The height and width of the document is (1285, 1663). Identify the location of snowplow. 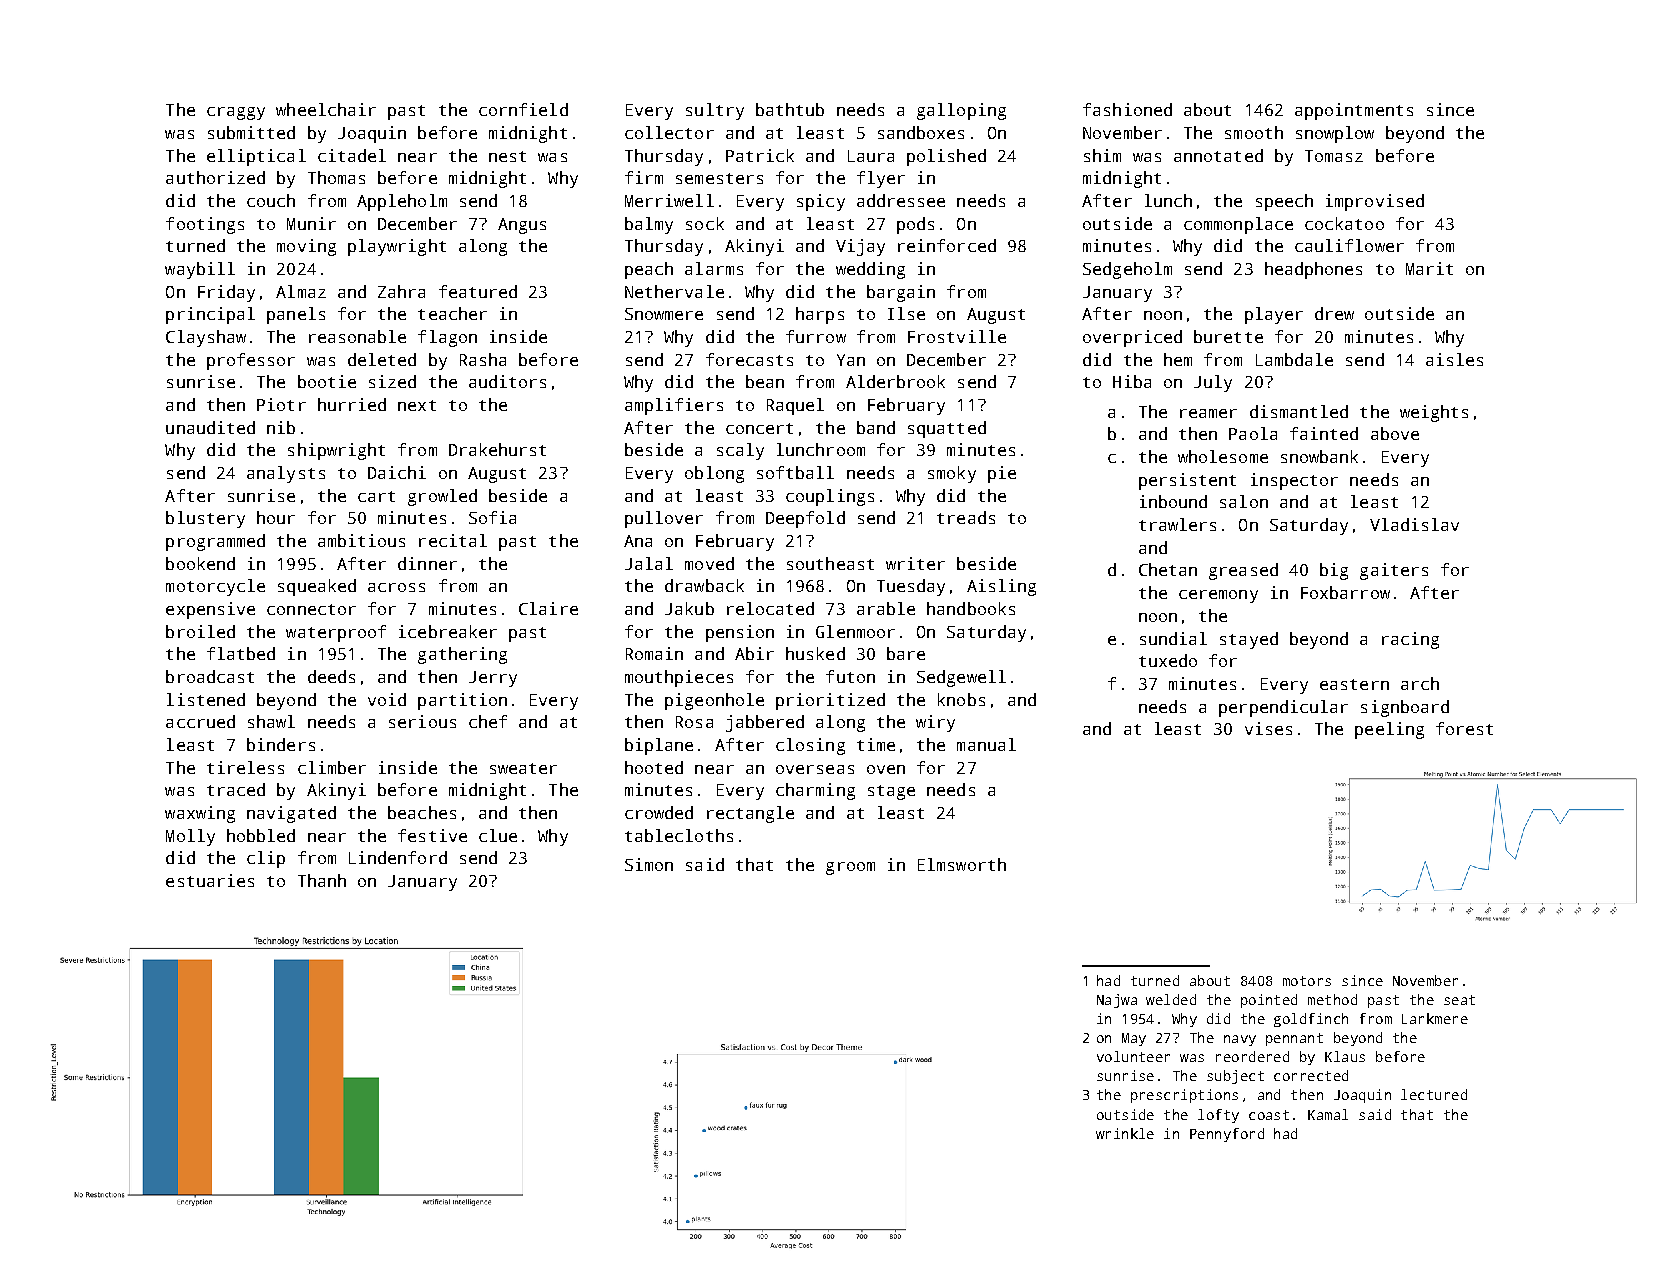
(1335, 134).
